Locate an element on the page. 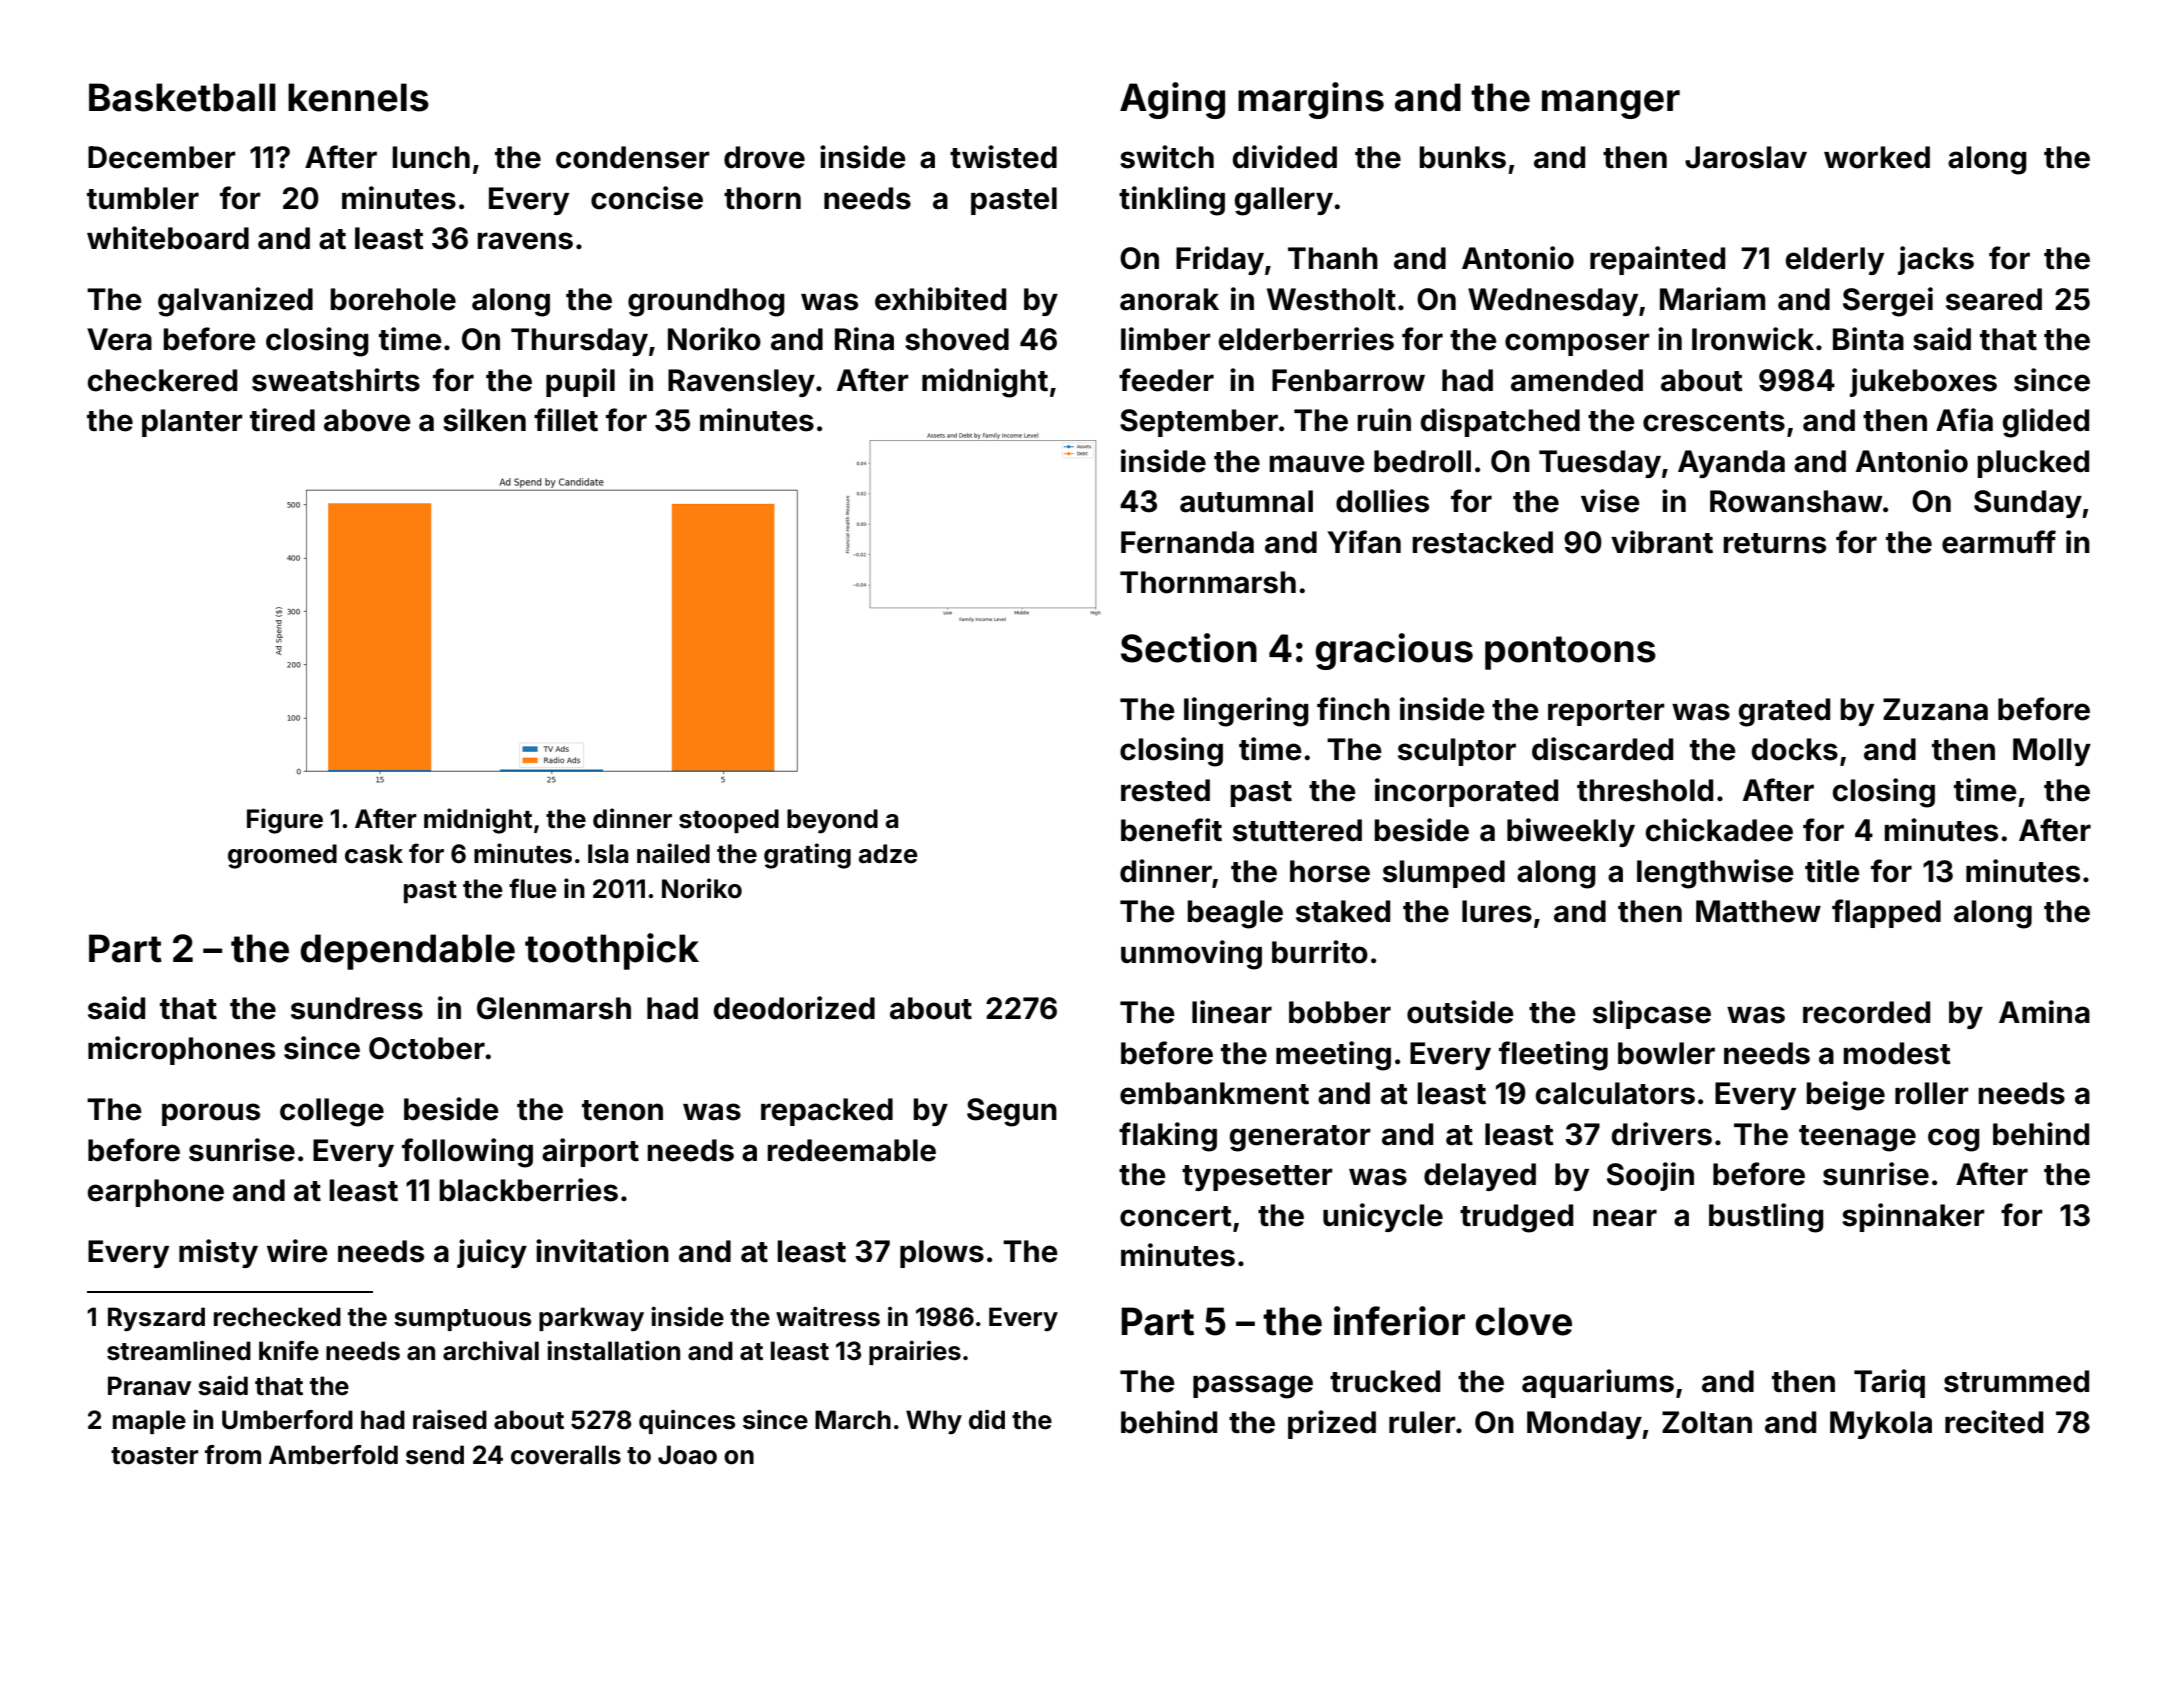 This page has height=1683, width=2178. earmuff is located at coordinates (1999, 542).
